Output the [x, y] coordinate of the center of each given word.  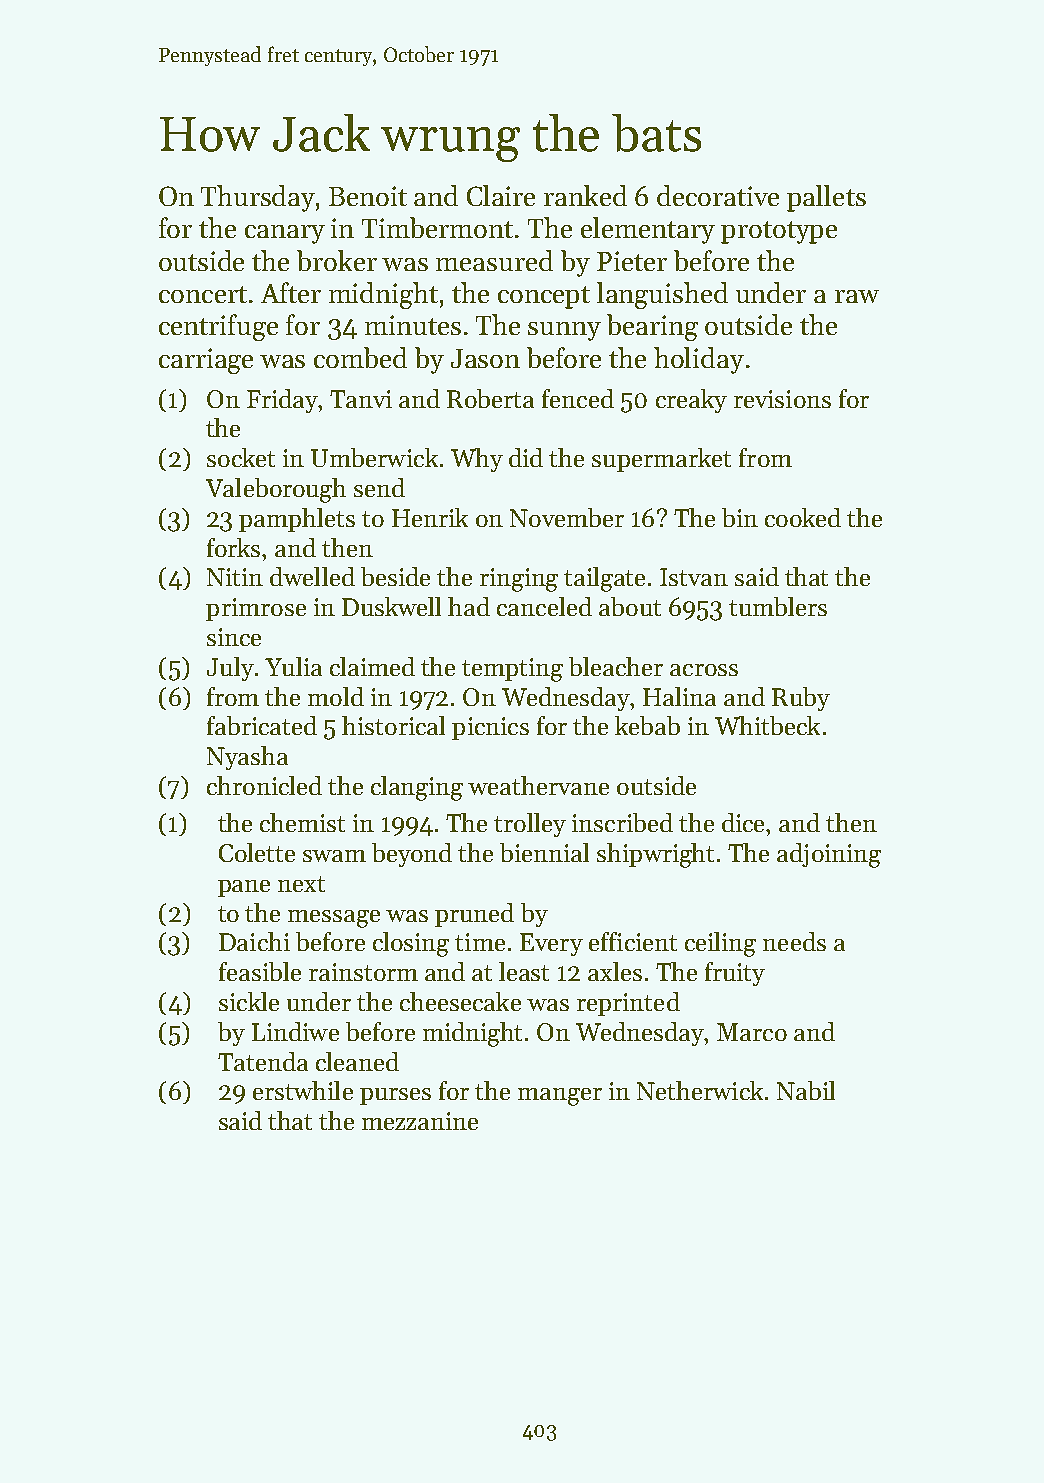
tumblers [778, 606]
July [230, 669]
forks [235, 547]
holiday [699, 360]
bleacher [616, 666]
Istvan [694, 577]
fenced [578, 398]
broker [337, 260]
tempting [512, 670]
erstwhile [303, 1090]
